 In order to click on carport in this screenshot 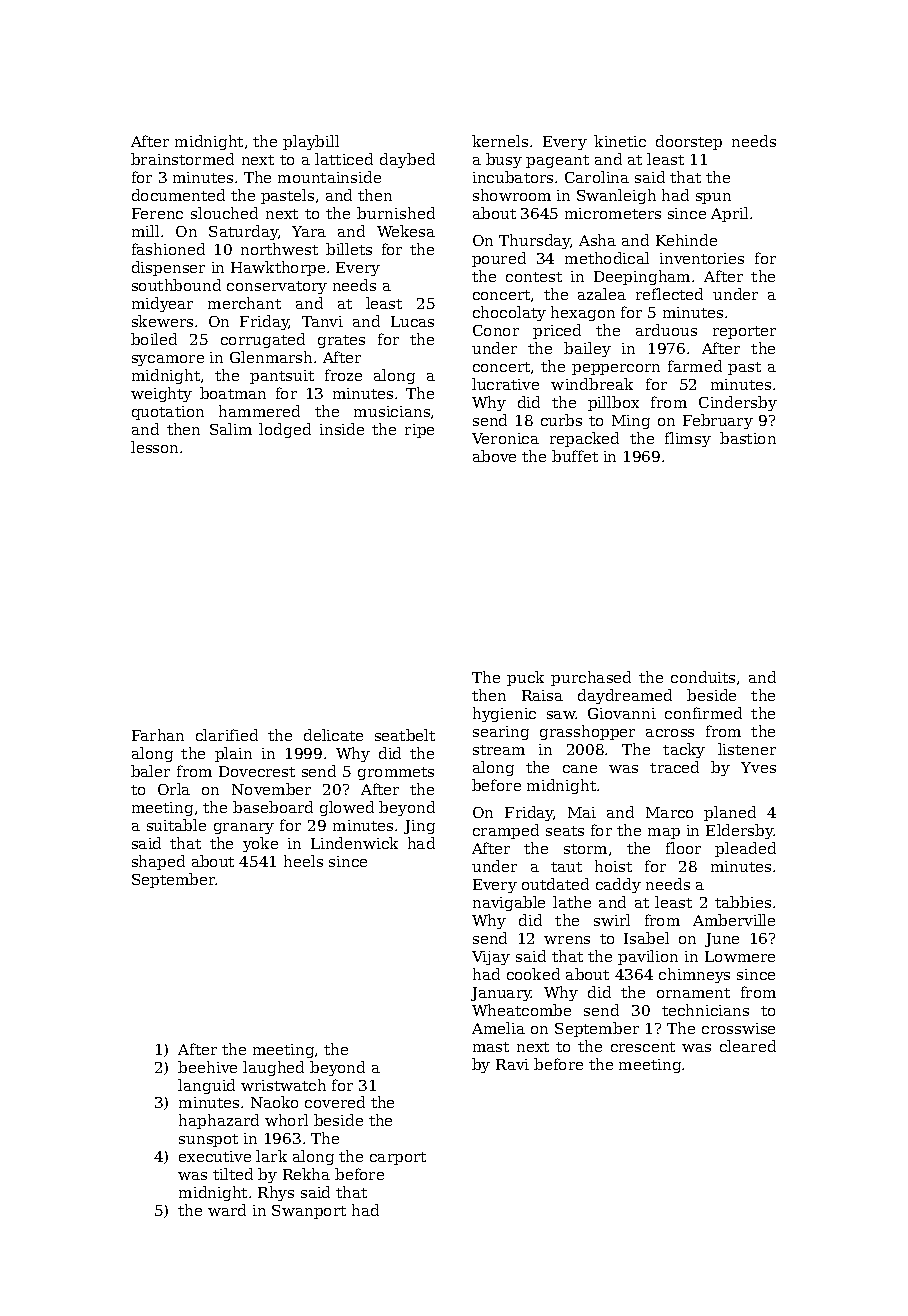, I will do `click(398, 1158)`.
